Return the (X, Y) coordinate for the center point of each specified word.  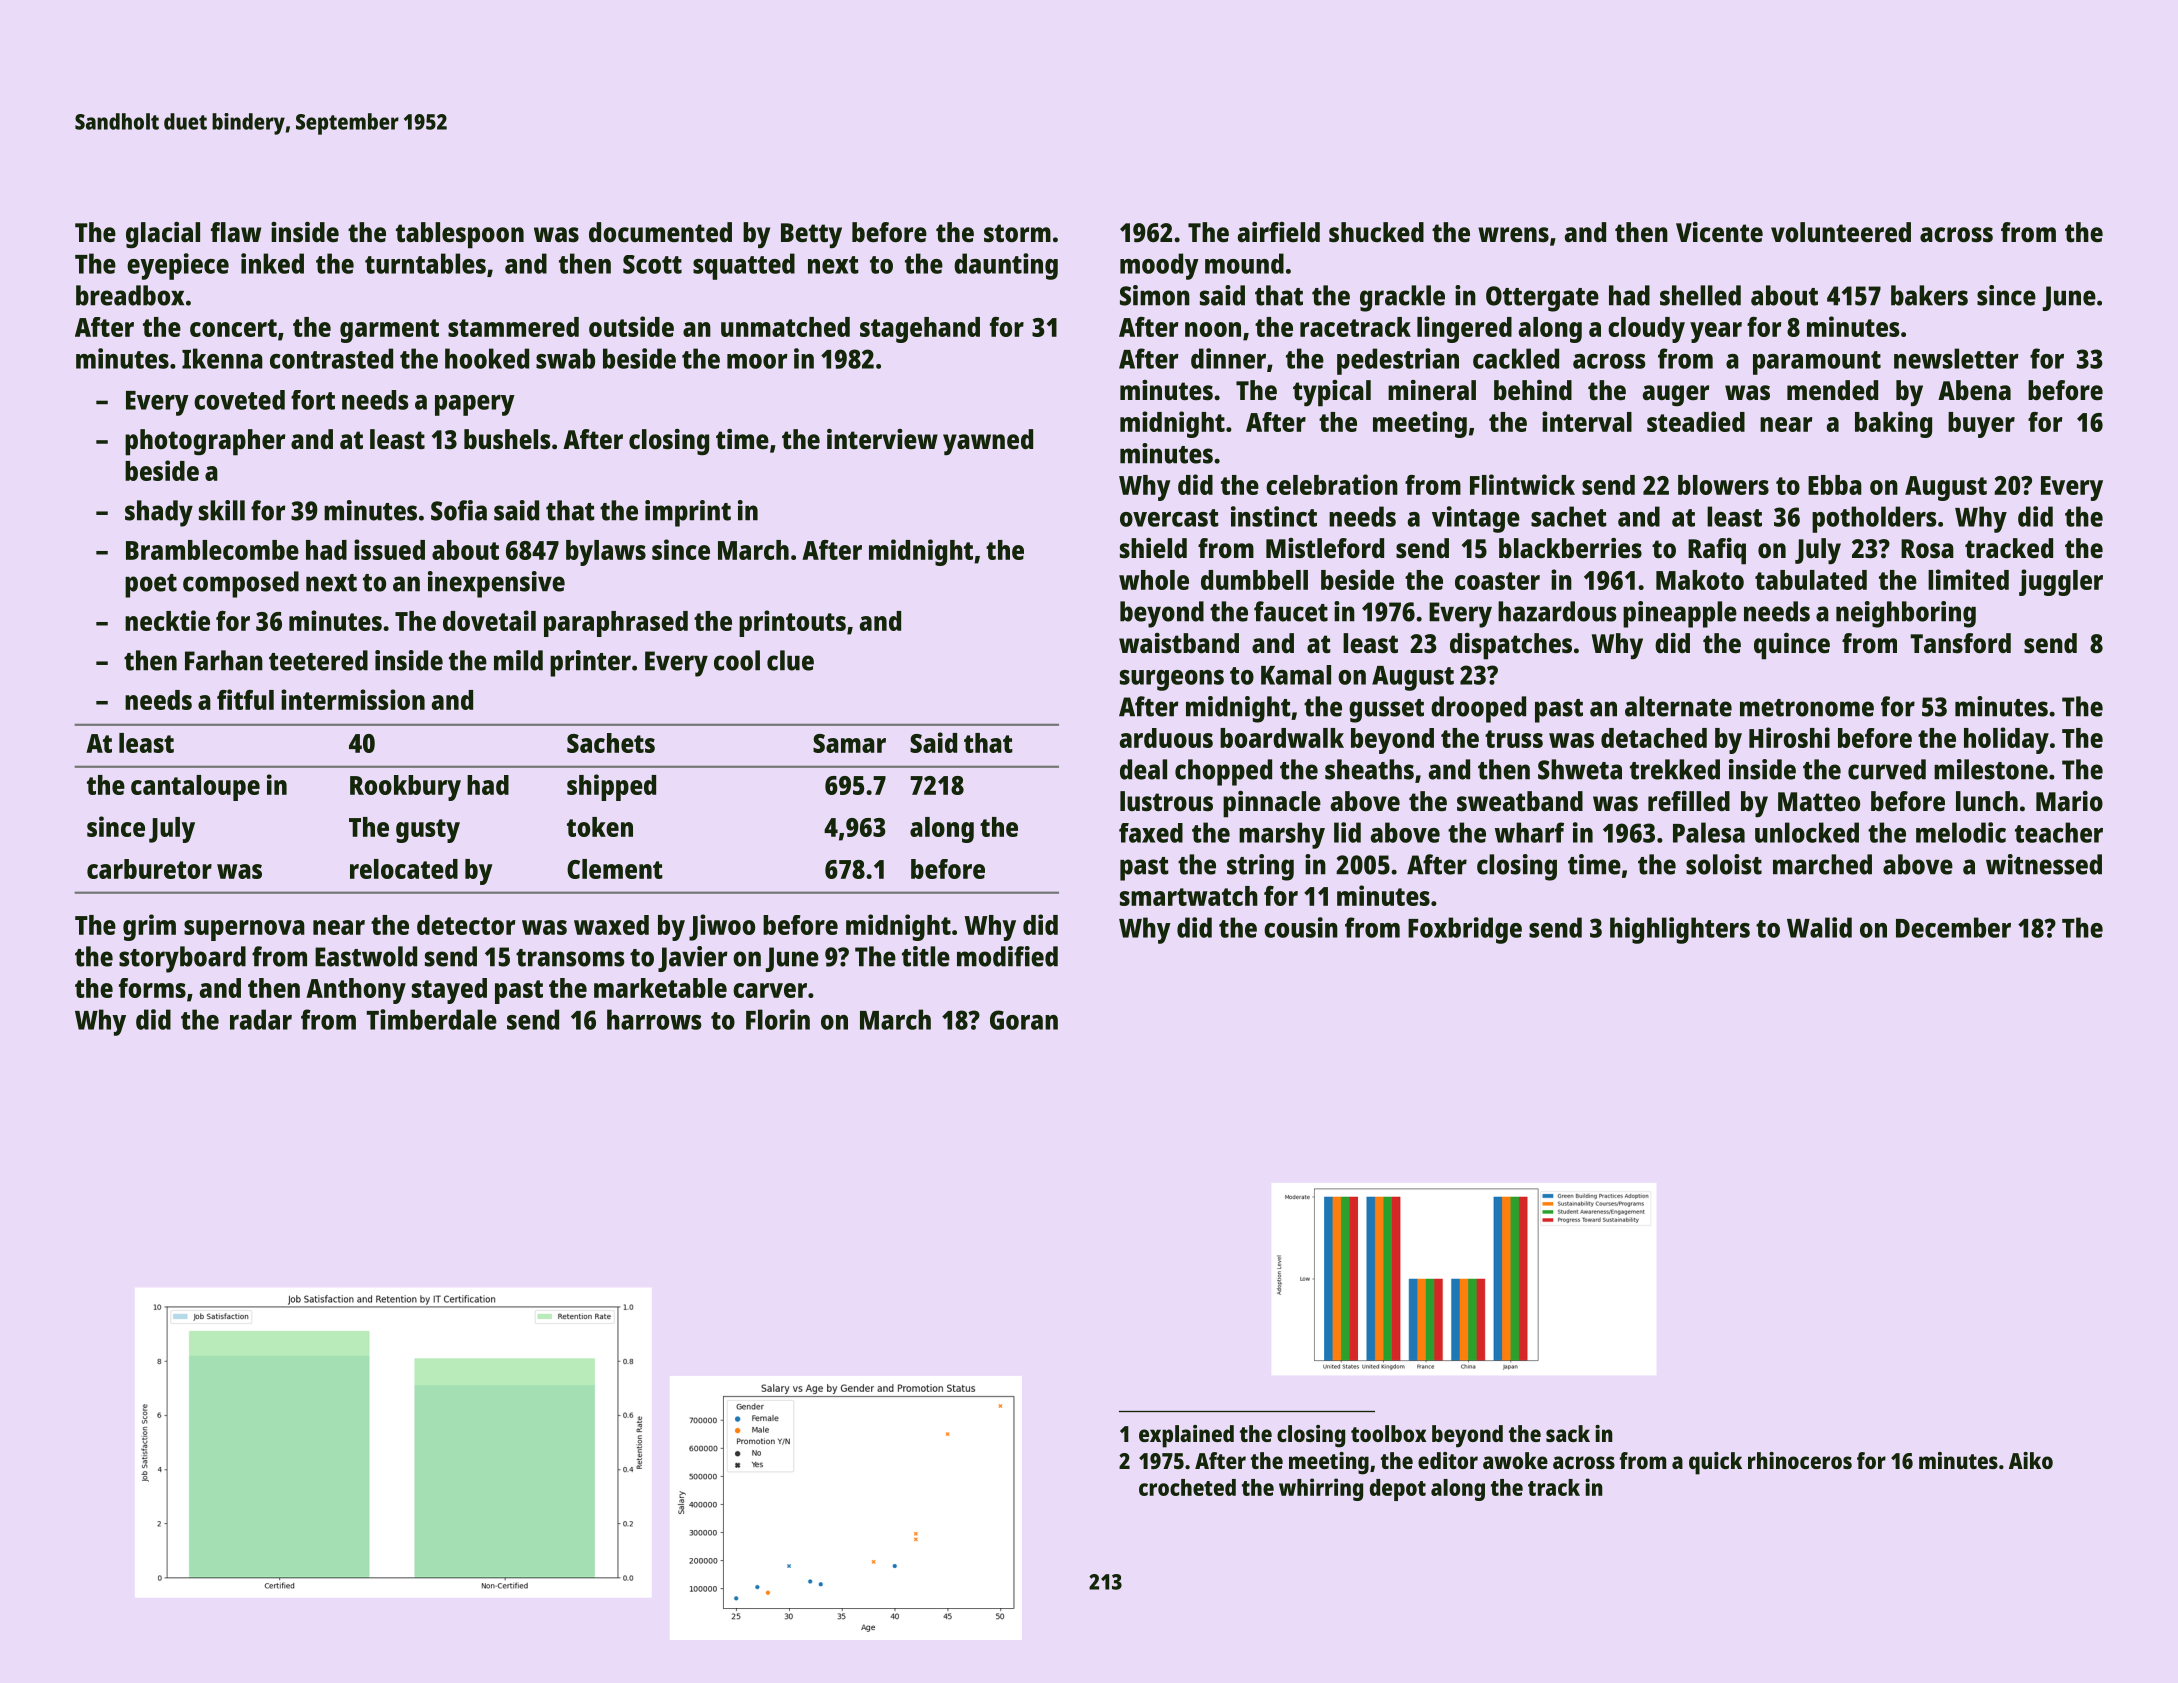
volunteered (1841, 232)
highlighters (1680, 930)
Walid (1819, 927)
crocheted (1187, 1487)
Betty (811, 236)
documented (660, 232)
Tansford (1960, 643)
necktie (167, 620)
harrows (654, 1019)
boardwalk (1282, 738)
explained (1186, 1436)
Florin (778, 1019)
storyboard (182, 959)
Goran (1024, 1020)
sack (1568, 1433)
